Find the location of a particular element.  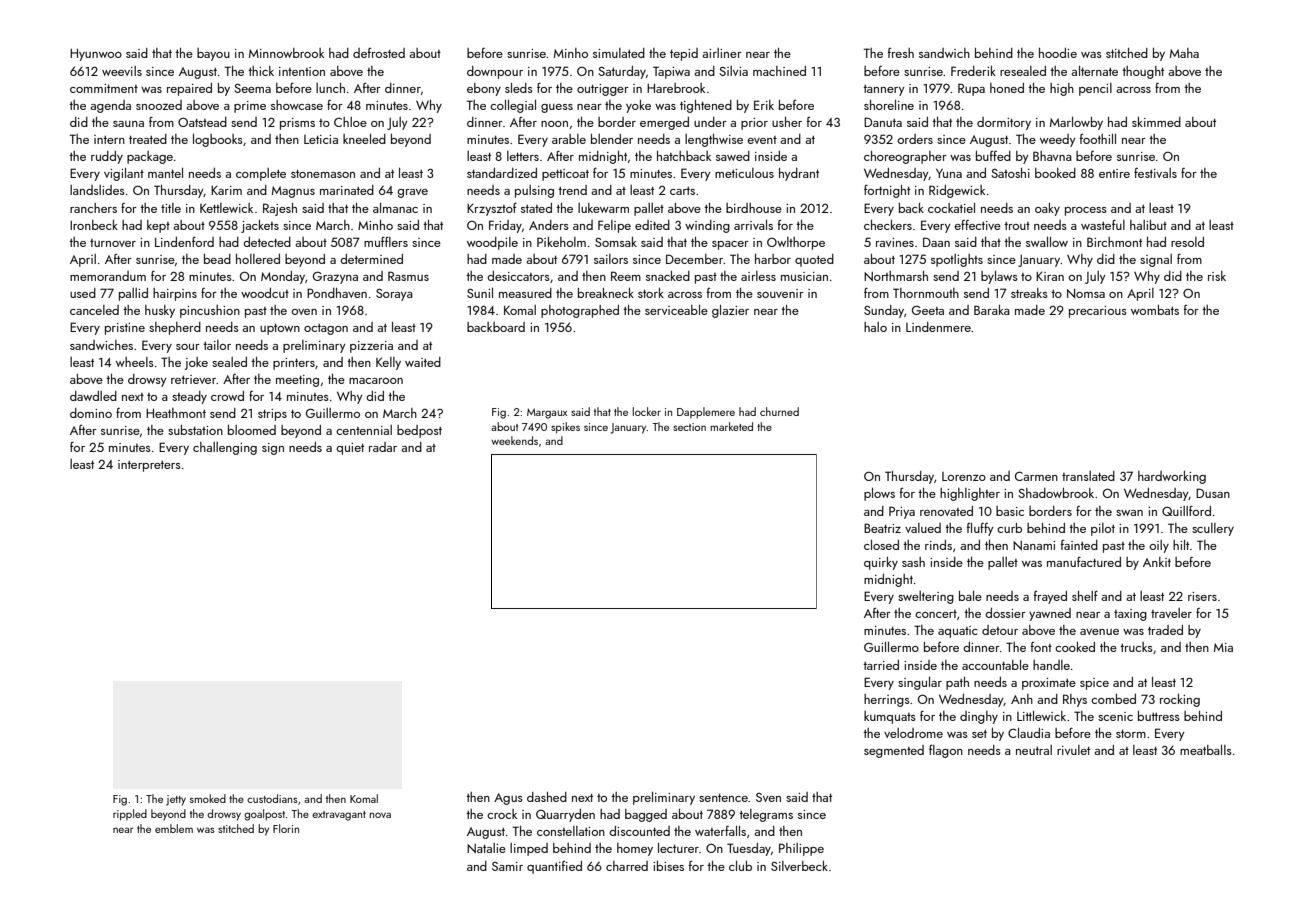

Hyunwoo is located at coordinates (96, 55).
